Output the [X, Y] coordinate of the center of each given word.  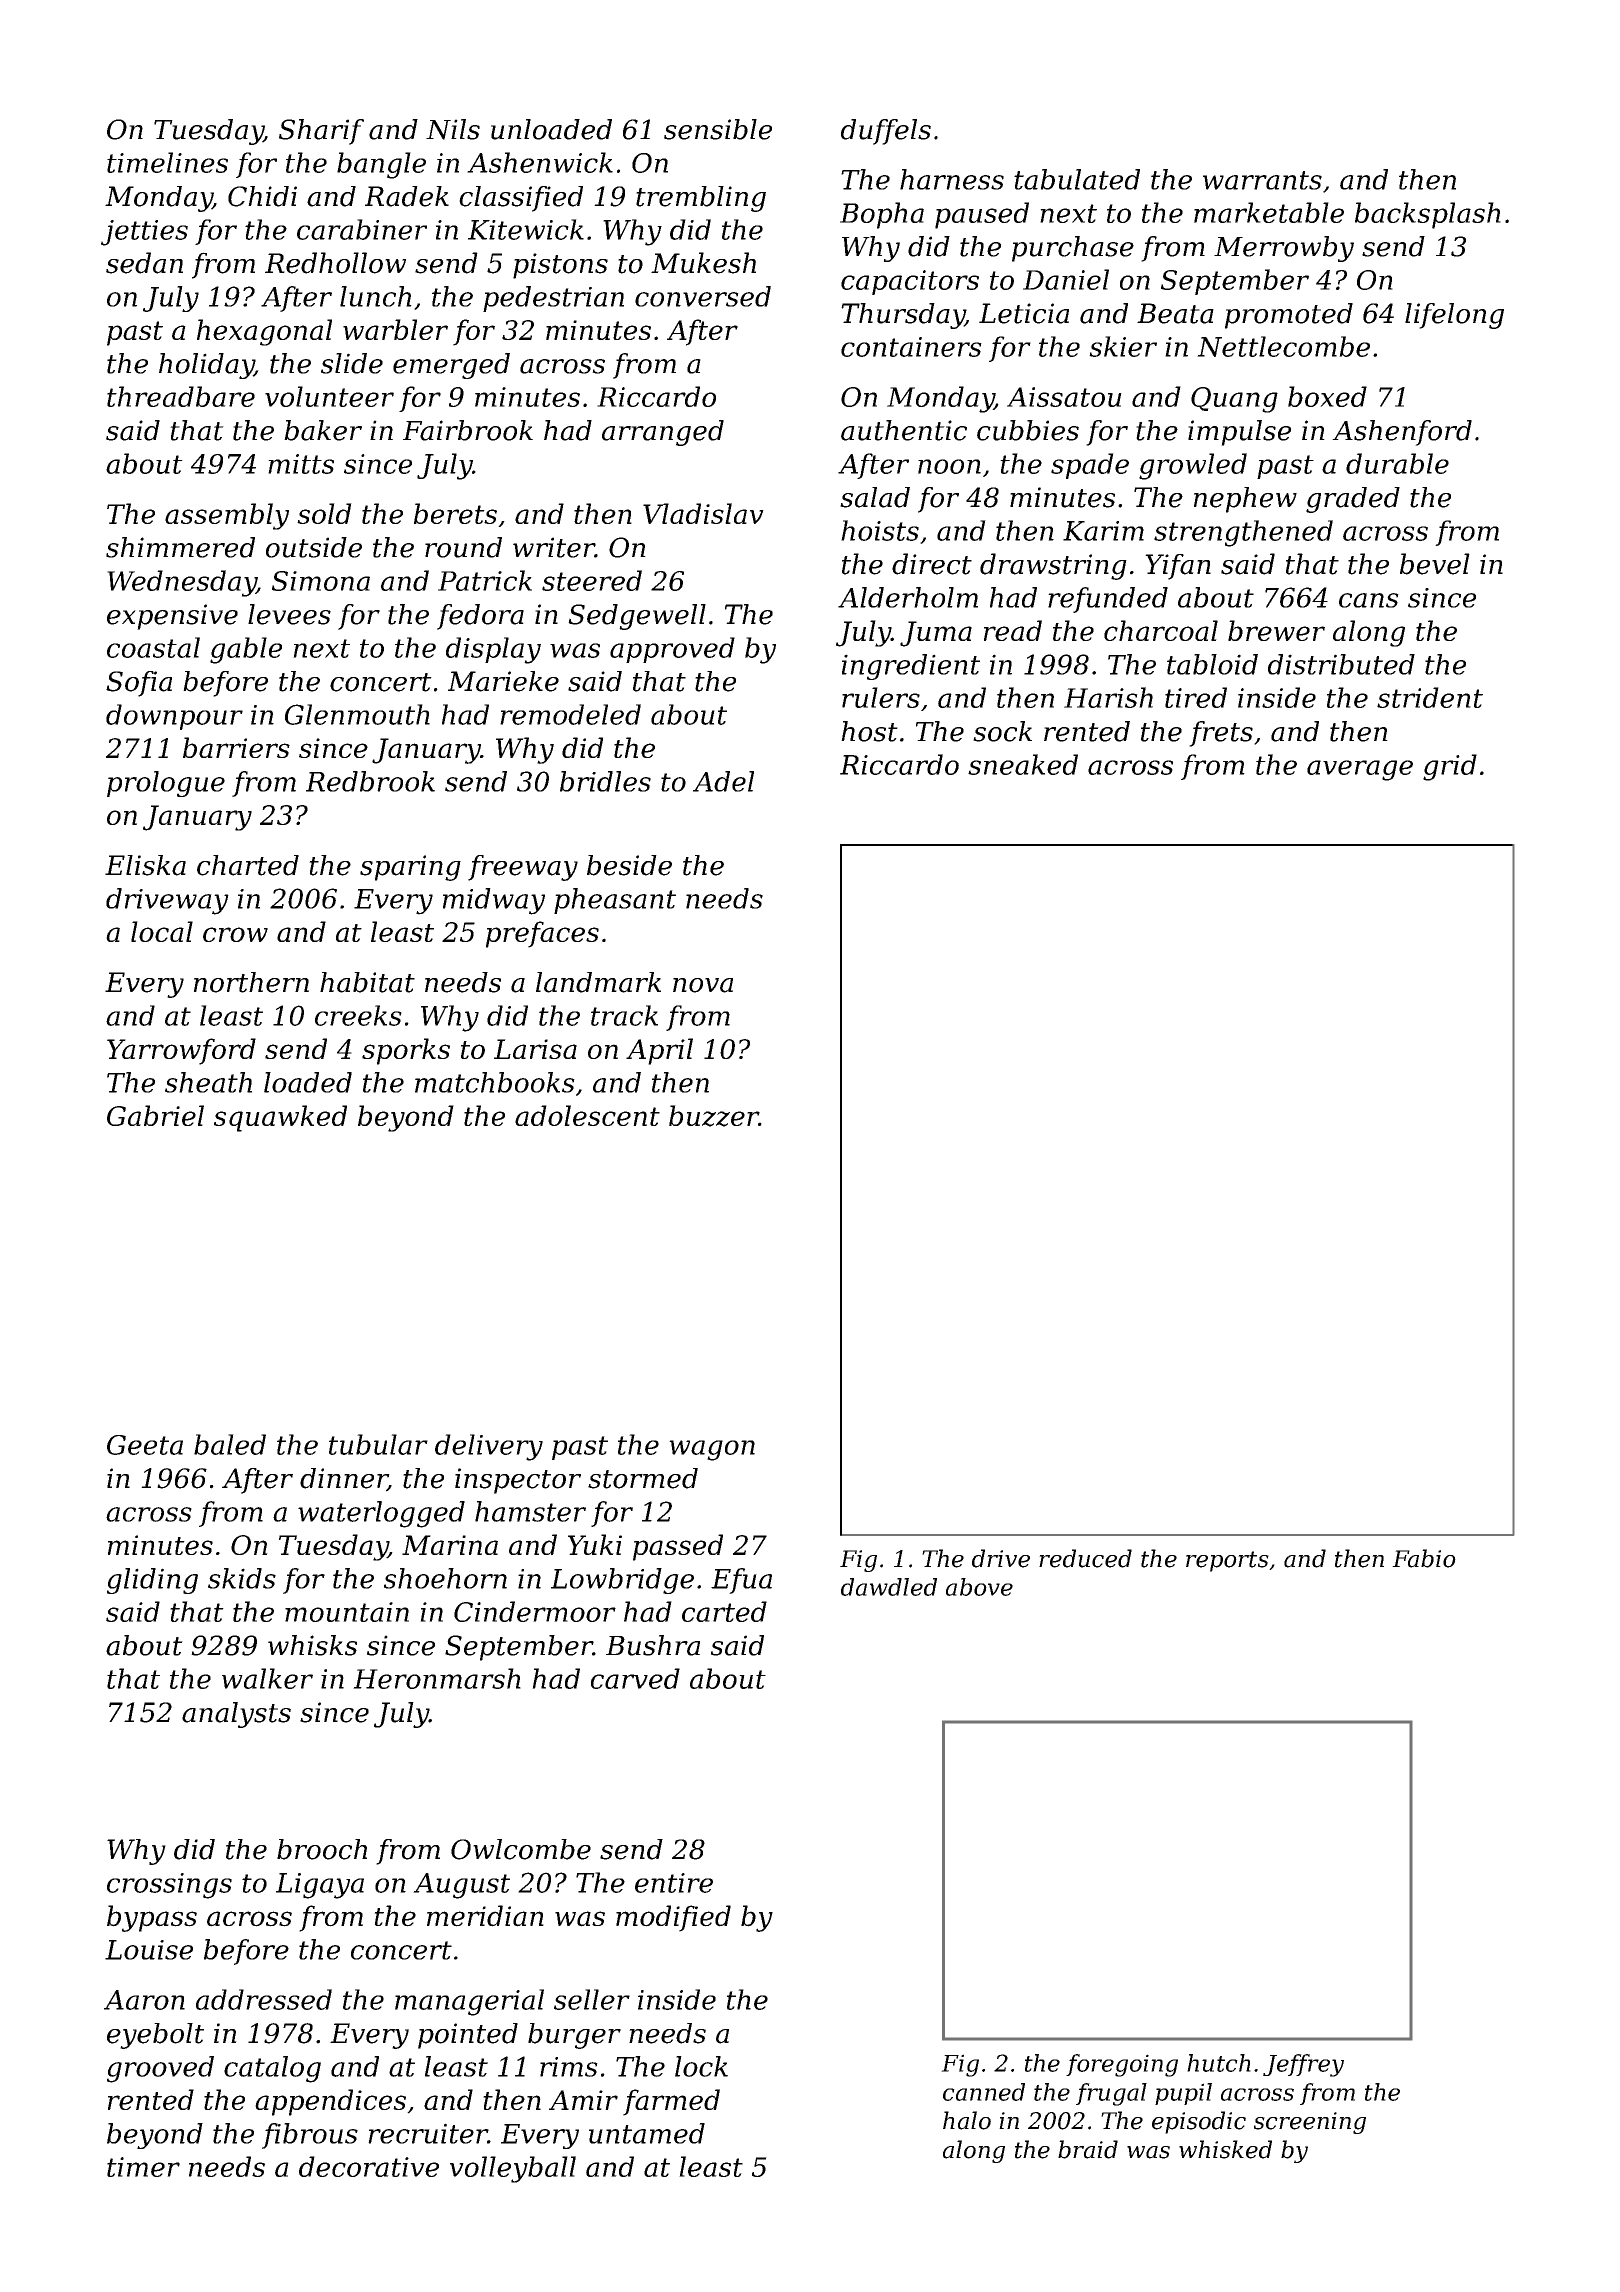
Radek [407, 196]
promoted [1289, 316]
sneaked [1023, 764]
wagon [712, 1450]
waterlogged [381, 1514]
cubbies [1028, 430]
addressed [264, 1999]
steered [592, 580]
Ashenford [1402, 433]
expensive [172, 617]
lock [701, 2066]
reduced [1085, 1558]
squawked [280, 1118]
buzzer [714, 1116]
